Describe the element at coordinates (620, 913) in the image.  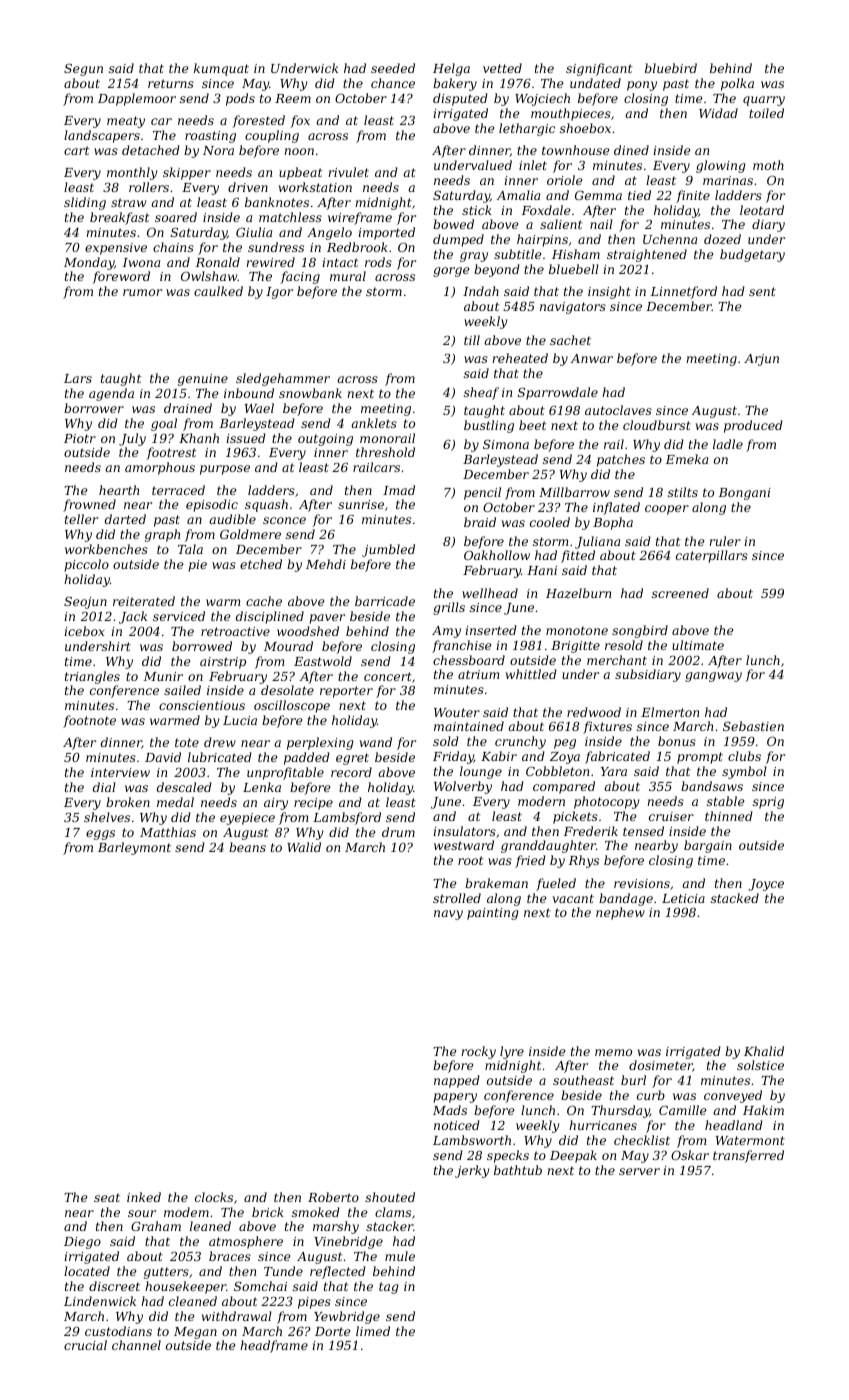
I see `nephew` at that location.
